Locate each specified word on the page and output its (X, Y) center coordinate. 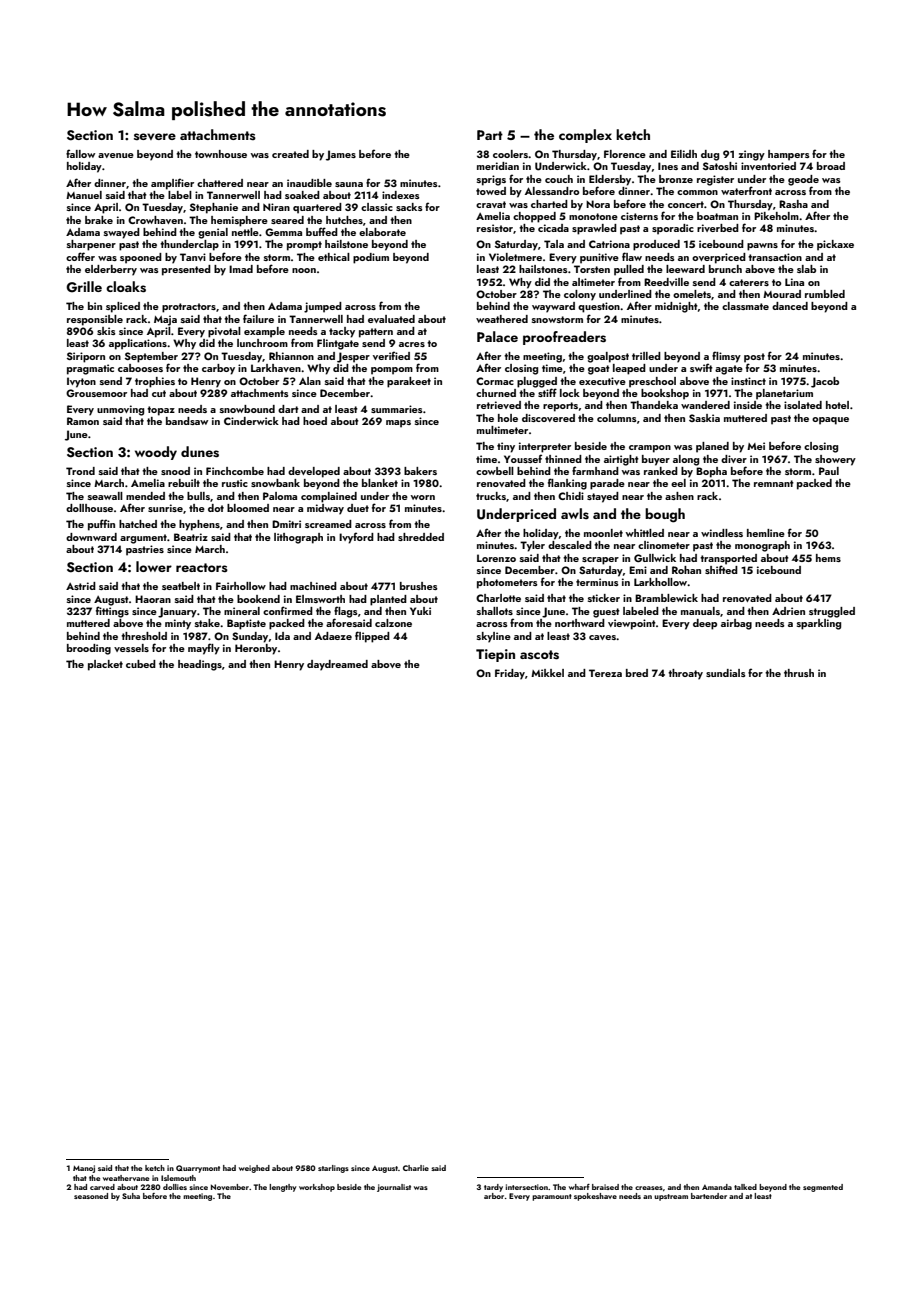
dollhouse (89, 508)
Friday (510, 674)
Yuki (420, 611)
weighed (254, 1169)
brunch (725, 269)
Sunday (250, 637)
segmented (823, 1188)
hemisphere (239, 221)
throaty (685, 674)
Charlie (416, 1168)
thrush (799, 673)
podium (371, 258)
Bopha (711, 472)
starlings (333, 1169)
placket (105, 665)
